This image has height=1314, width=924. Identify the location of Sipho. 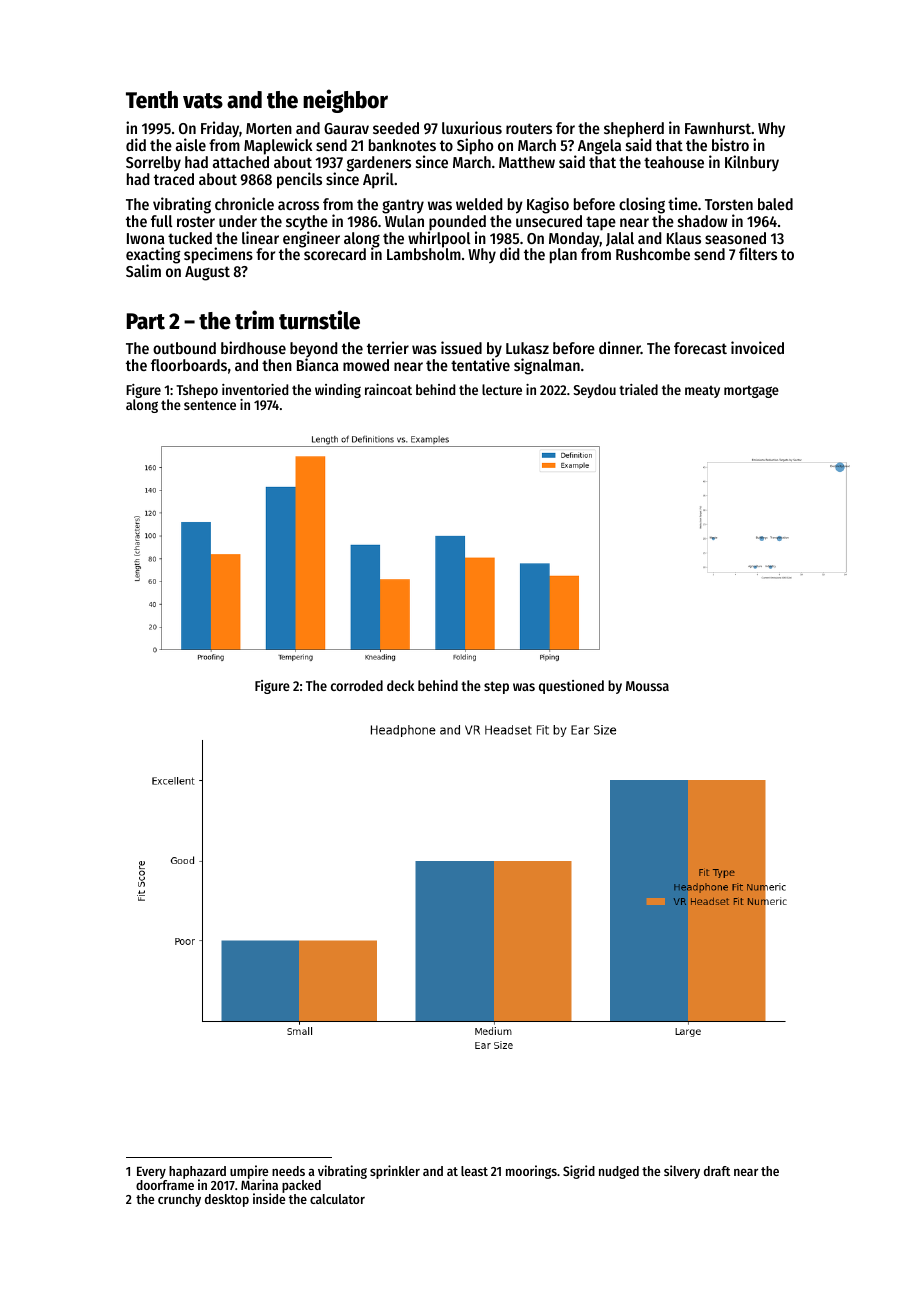
(475, 146).
